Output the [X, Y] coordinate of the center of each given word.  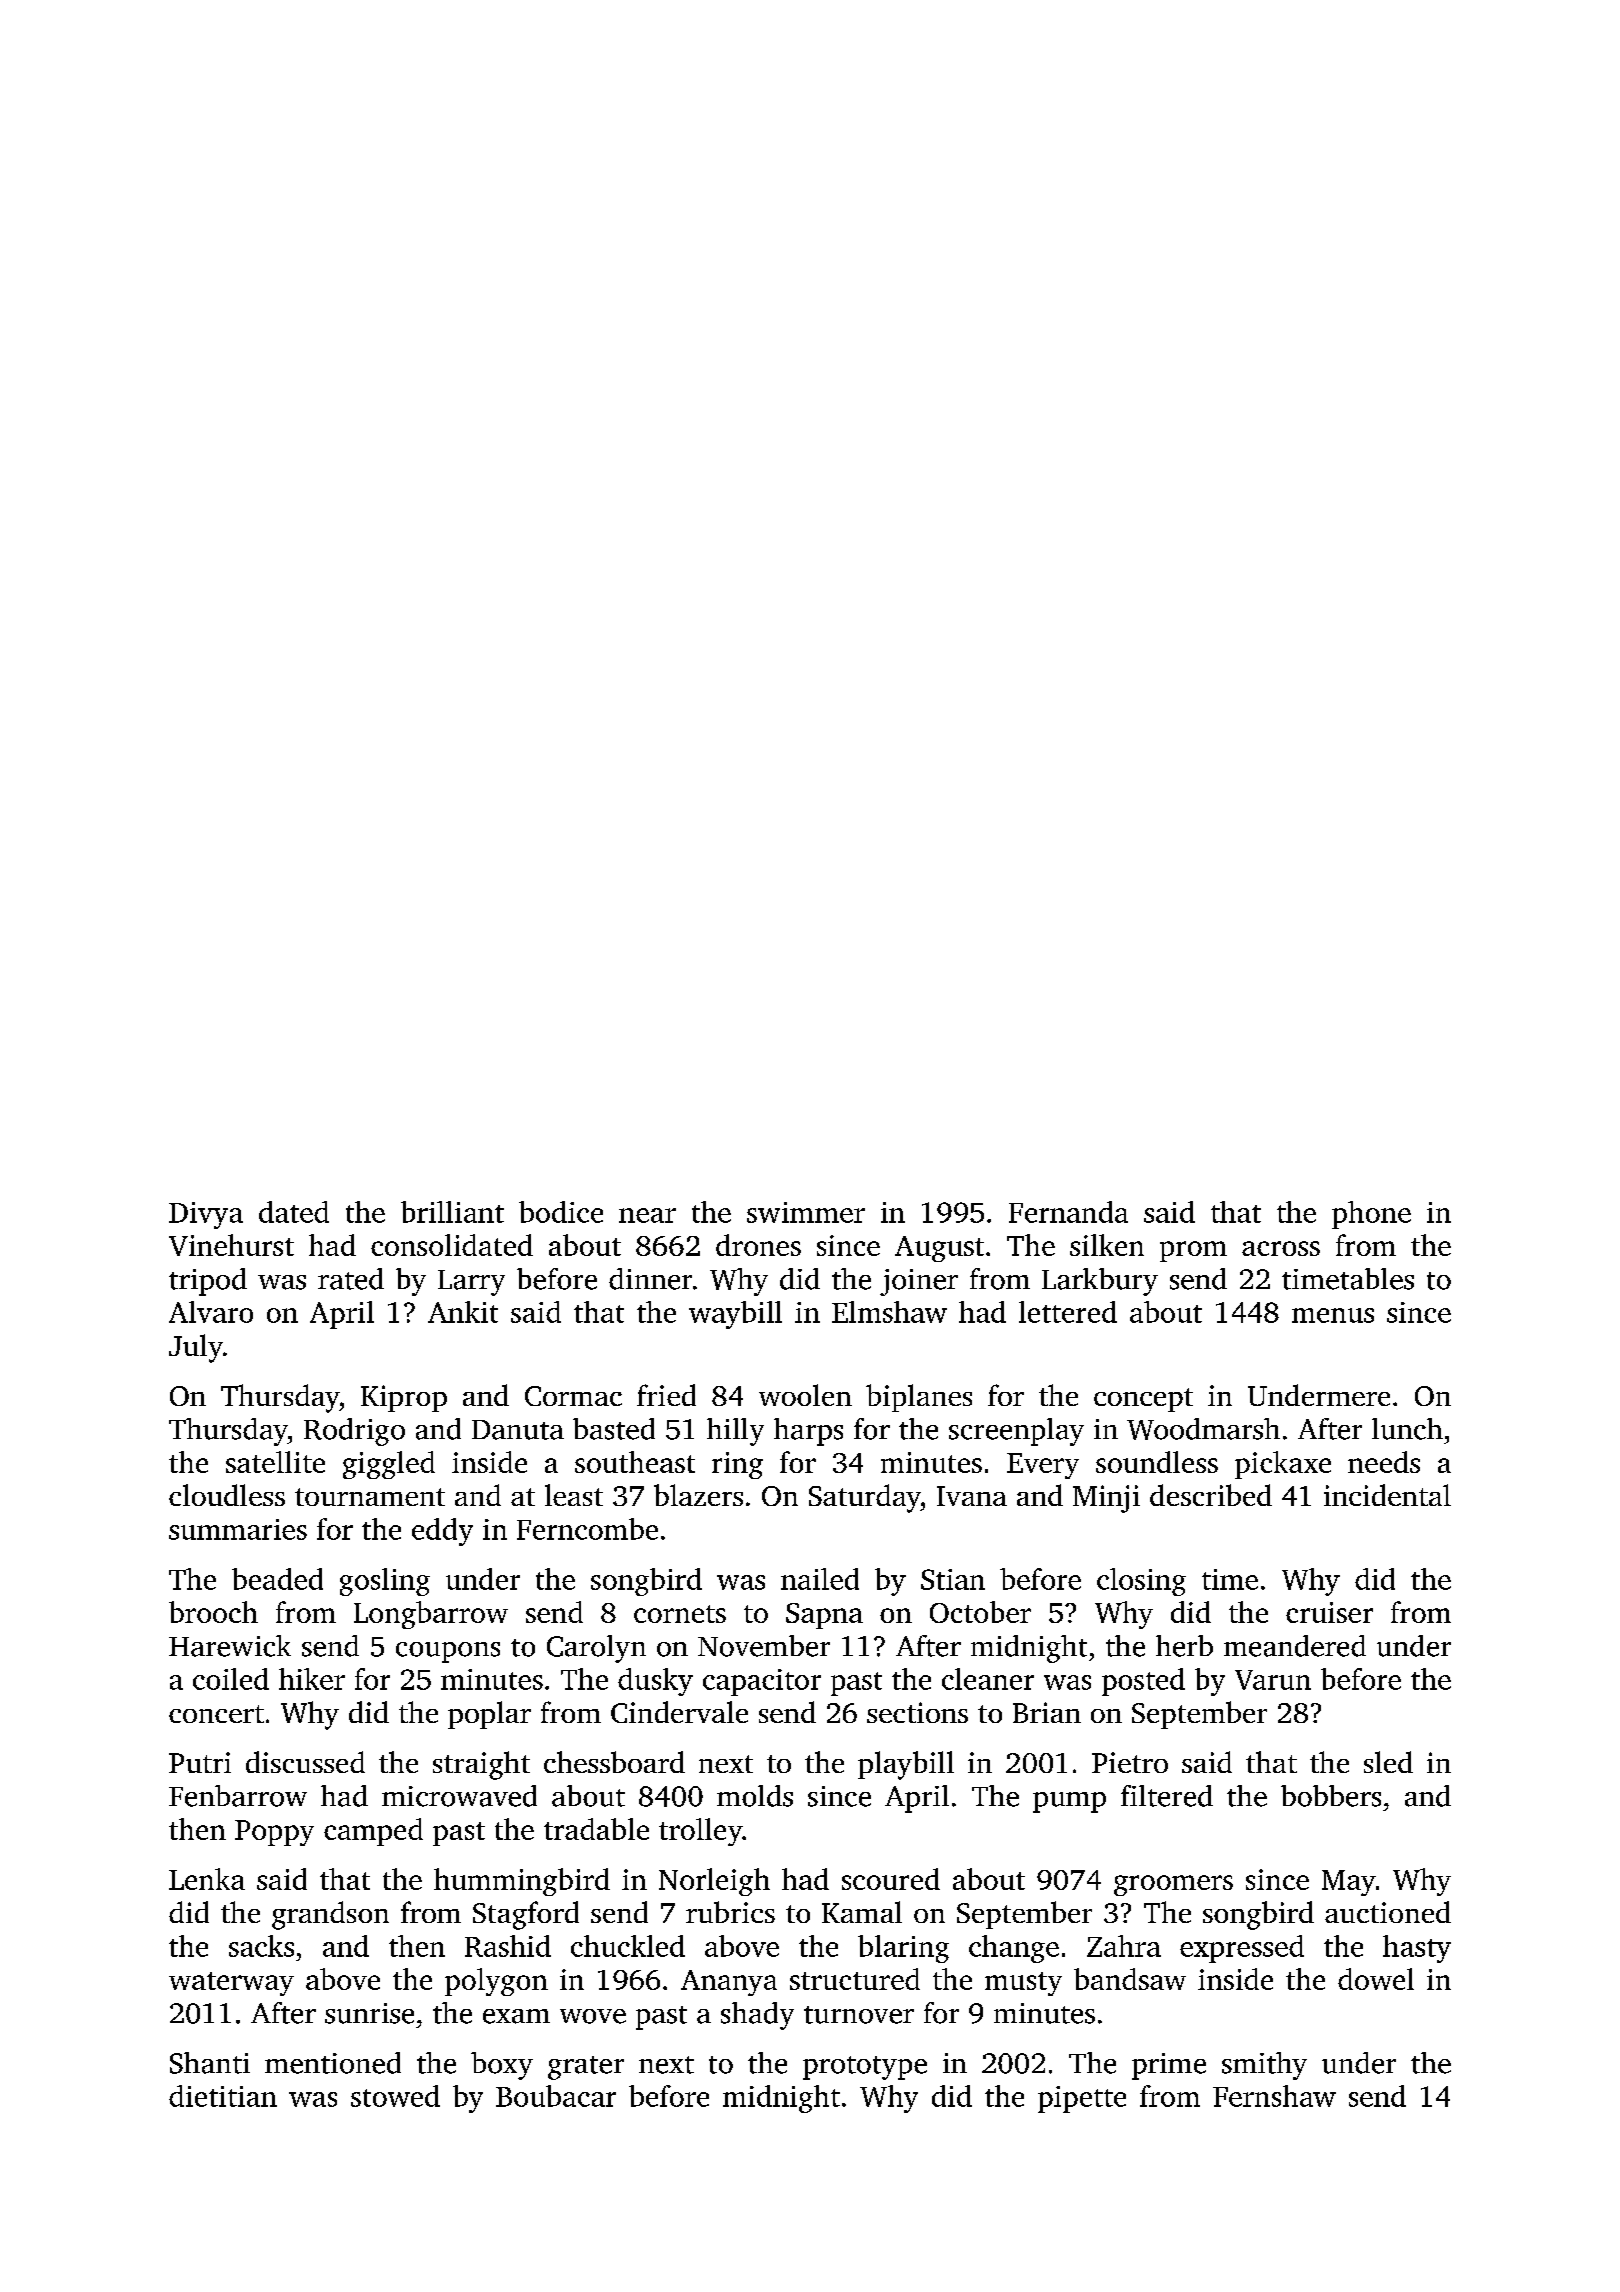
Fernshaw [1274, 2096]
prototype [865, 2068]
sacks [261, 1946]
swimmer [806, 1212]
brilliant [452, 1212]
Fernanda [1068, 1212]
